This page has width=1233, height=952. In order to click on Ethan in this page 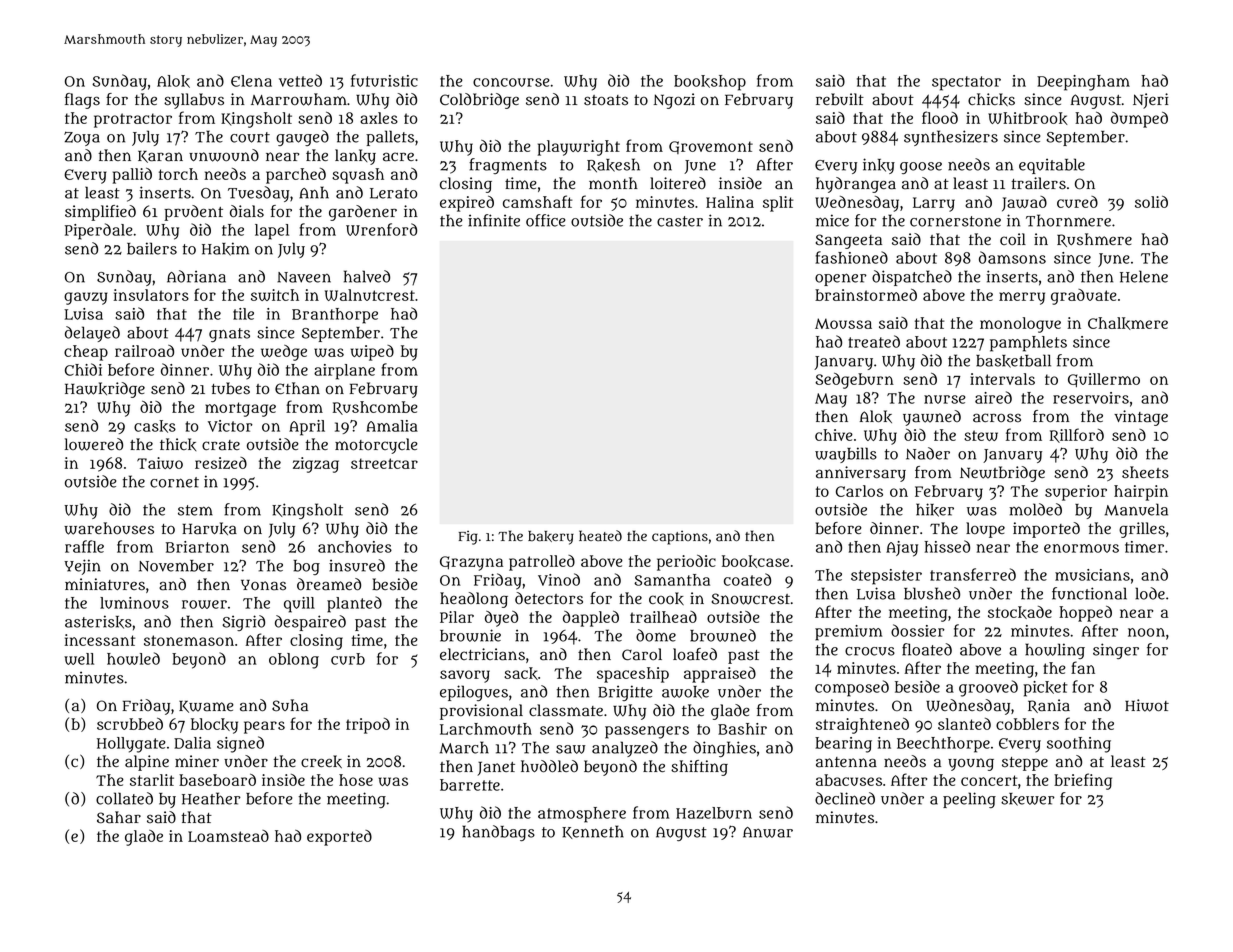, I will do `click(297, 388)`.
